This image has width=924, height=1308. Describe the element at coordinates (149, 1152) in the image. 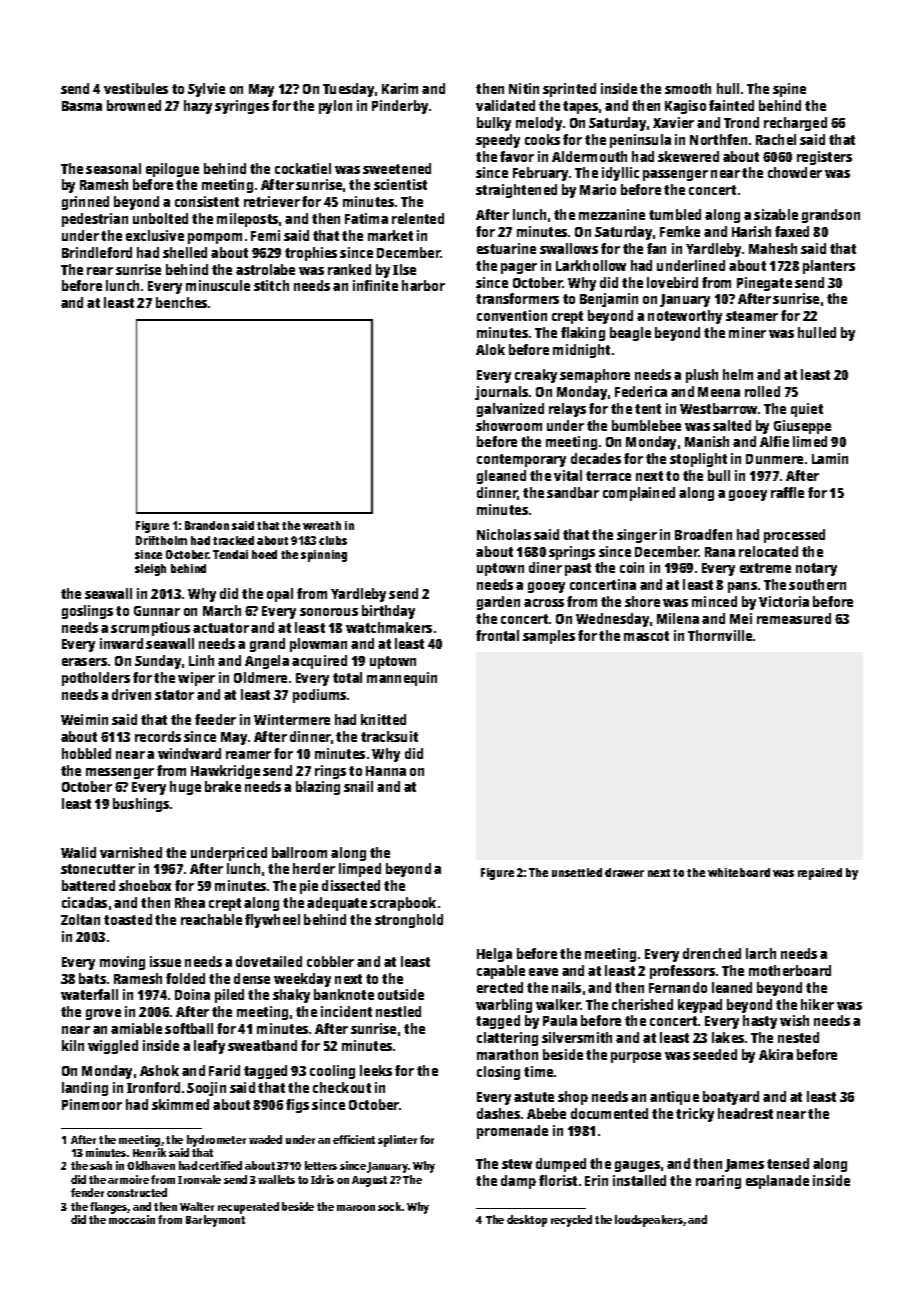

I see `Henrik` at that location.
